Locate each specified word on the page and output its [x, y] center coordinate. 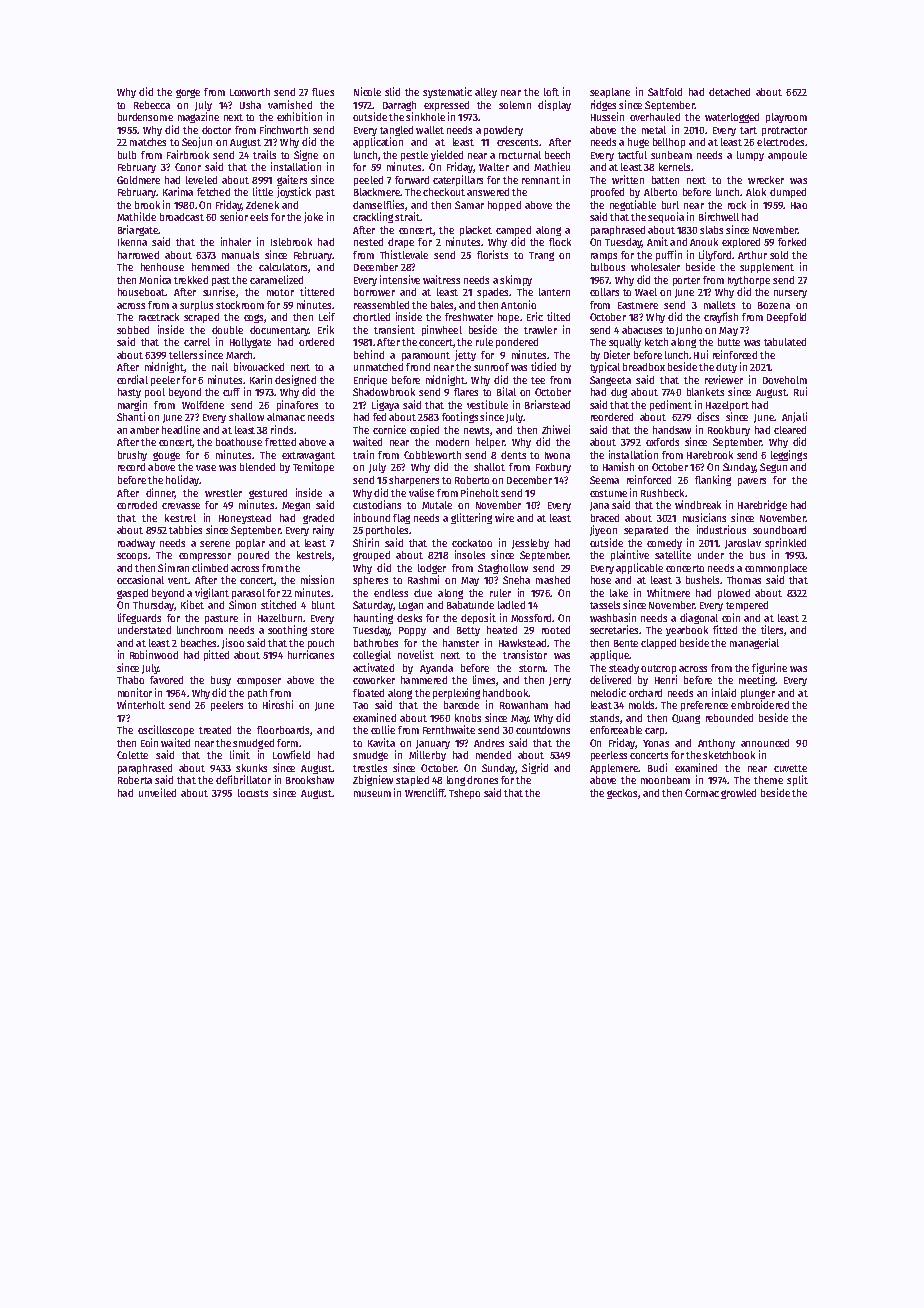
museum [372, 794]
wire [504, 517]
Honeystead [245, 519]
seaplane [610, 93]
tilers [772, 629]
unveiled [157, 792]
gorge [188, 93]
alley [486, 93]
